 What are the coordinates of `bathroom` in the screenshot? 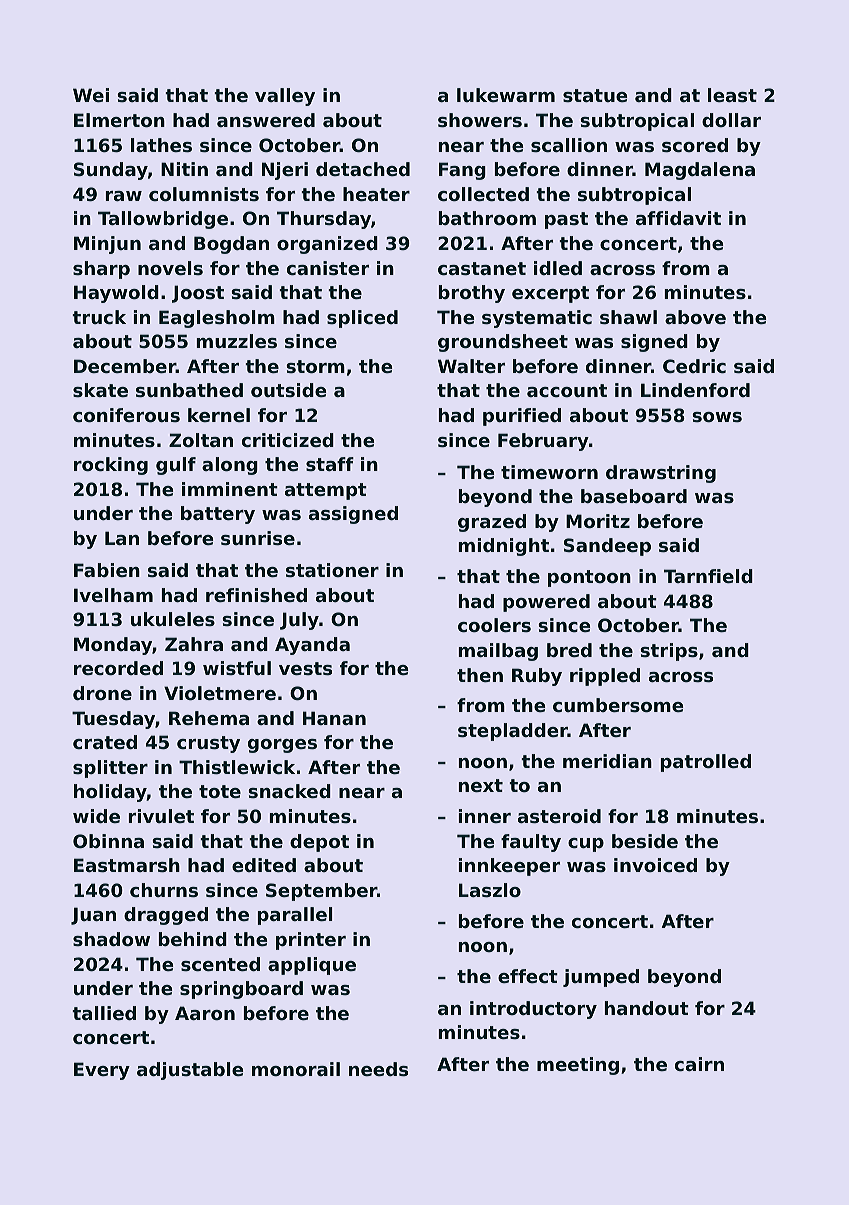 It's located at (487, 218).
